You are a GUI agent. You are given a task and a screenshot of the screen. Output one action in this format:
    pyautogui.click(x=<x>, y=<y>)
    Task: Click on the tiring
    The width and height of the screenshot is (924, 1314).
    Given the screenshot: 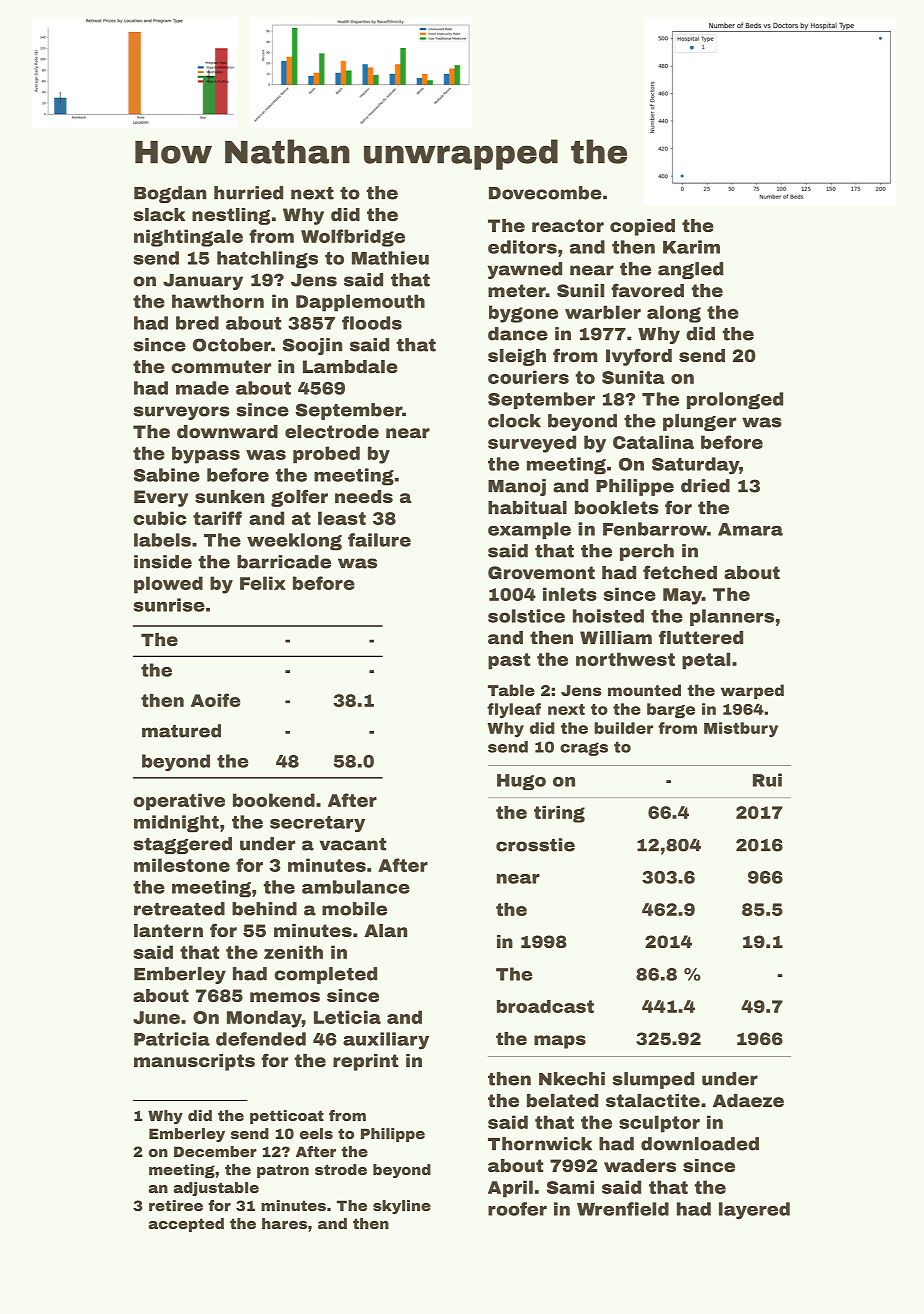 What is the action you would take?
    pyautogui.click(x=559, y=814)
